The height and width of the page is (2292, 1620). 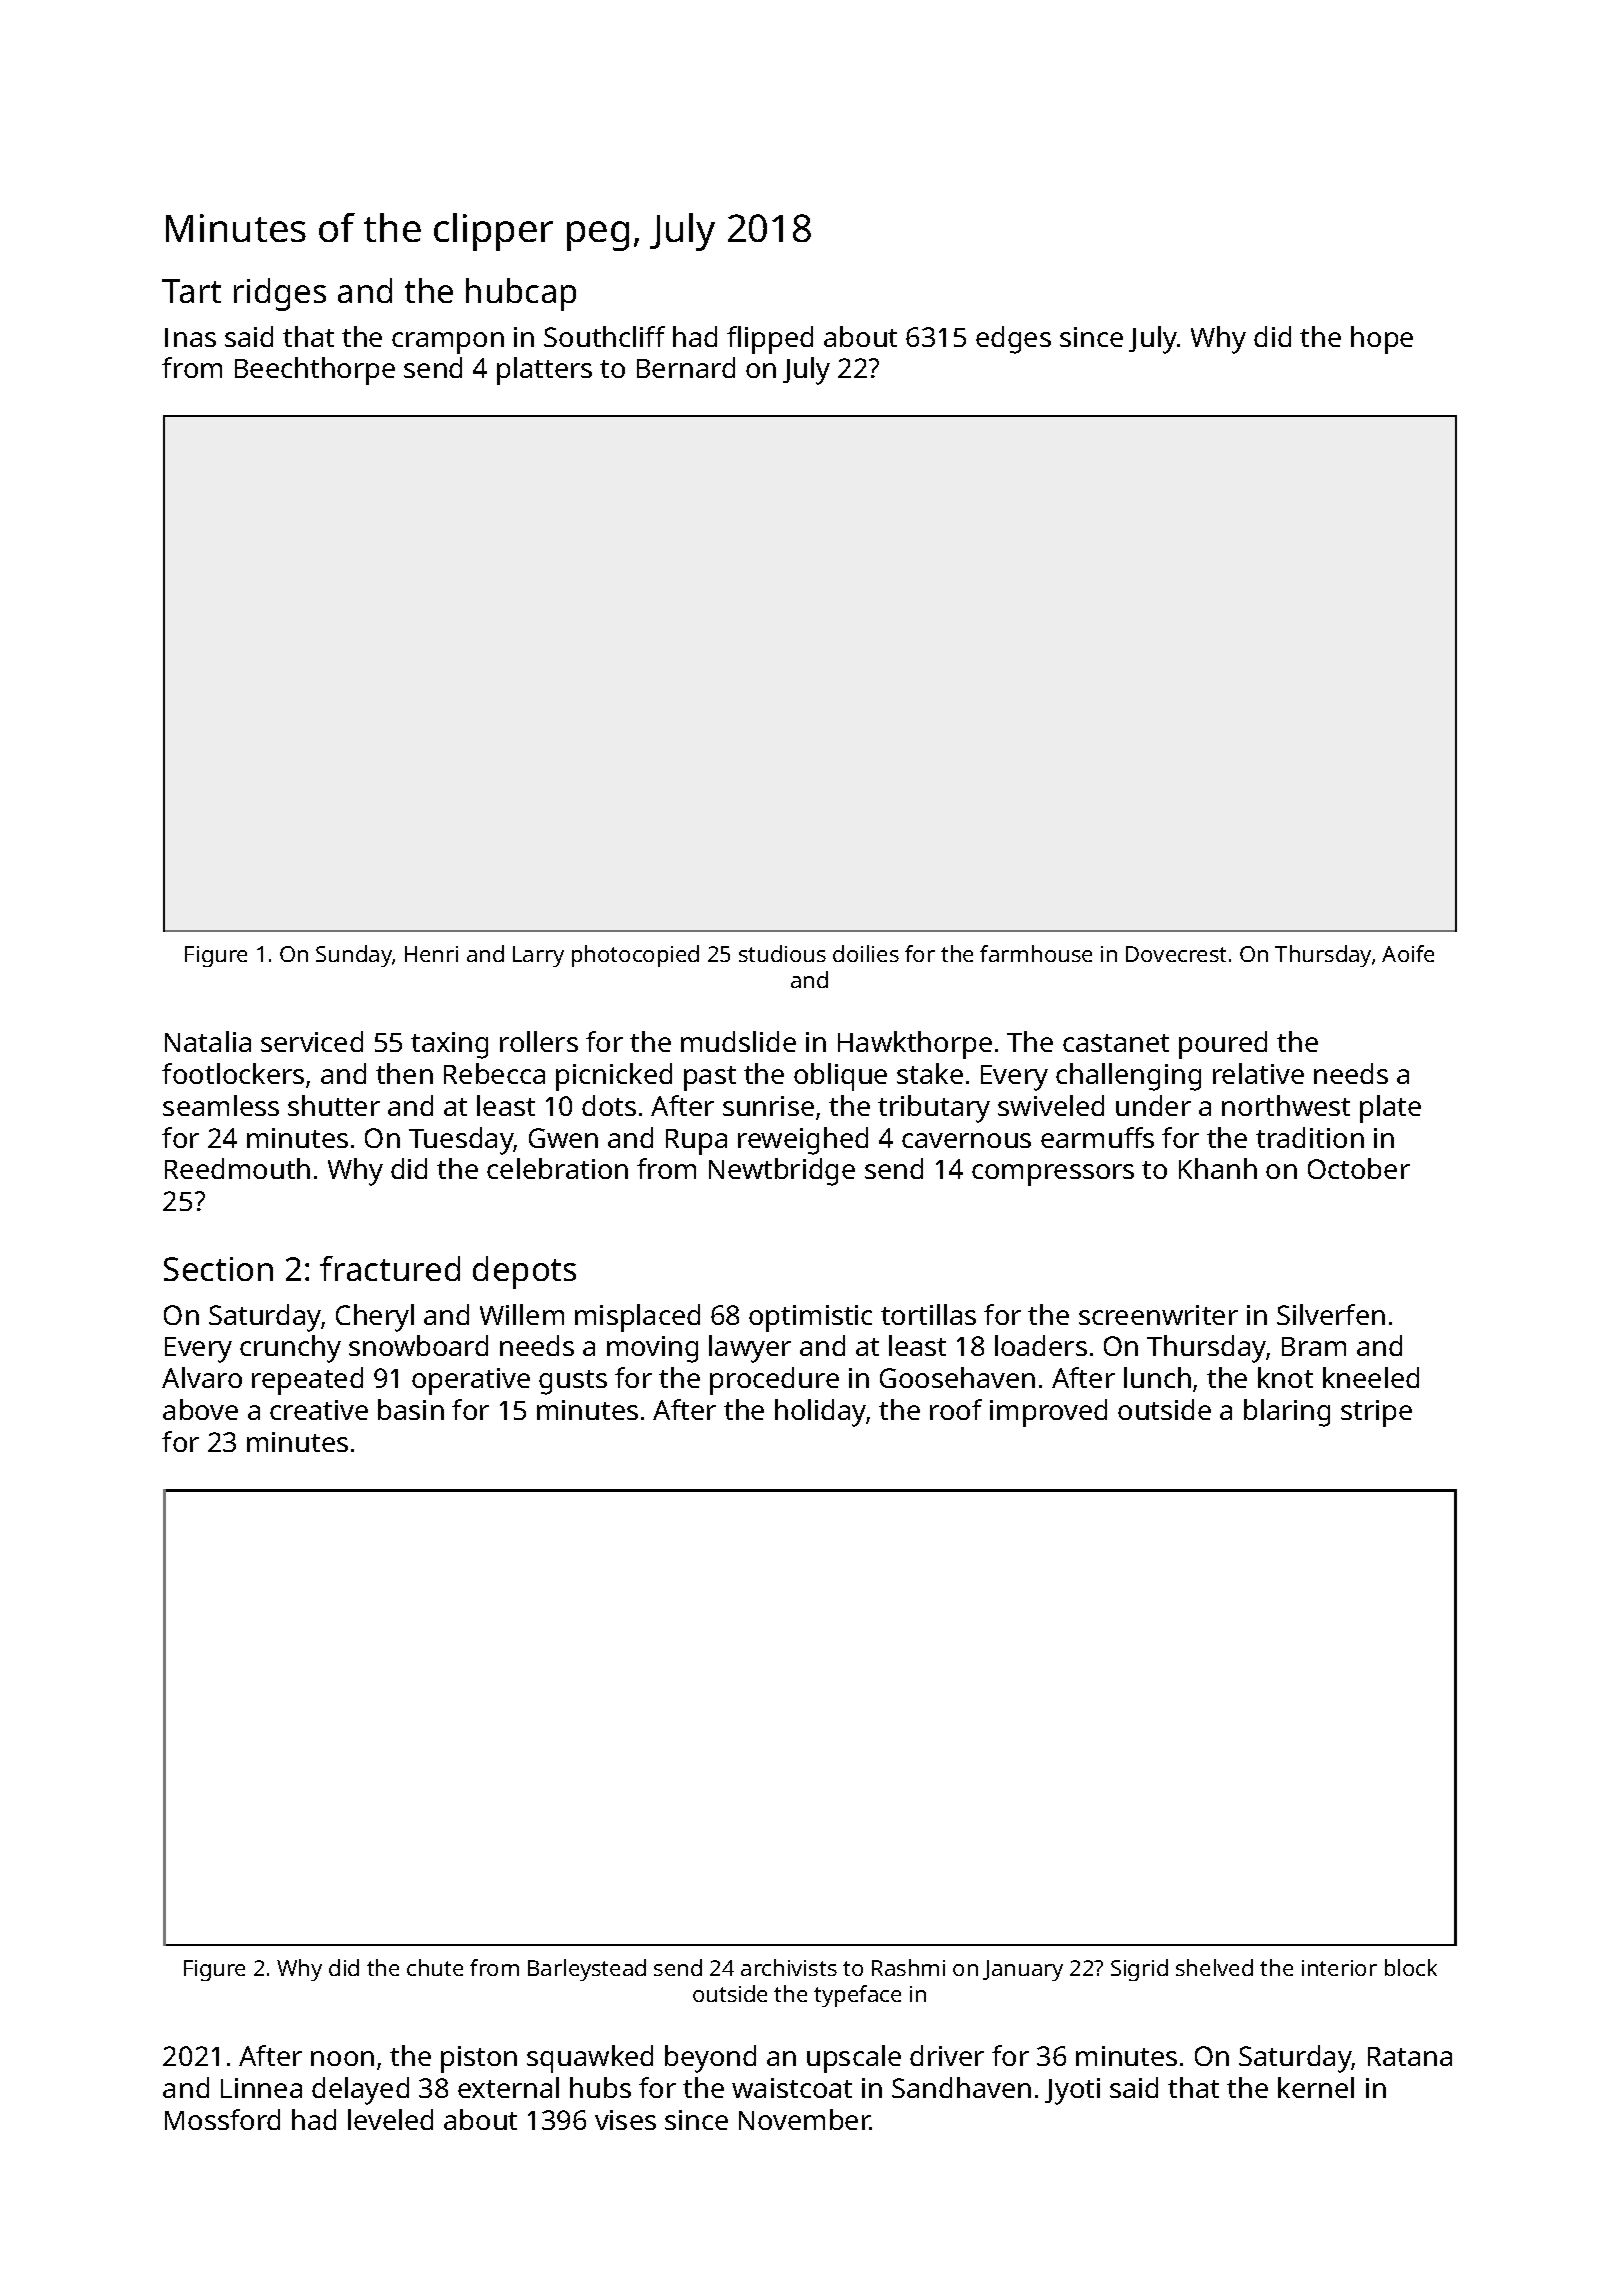 What do you see at coordinates (866, 953) in the page?
I see `doilies` at bounding box center [866, 953].
